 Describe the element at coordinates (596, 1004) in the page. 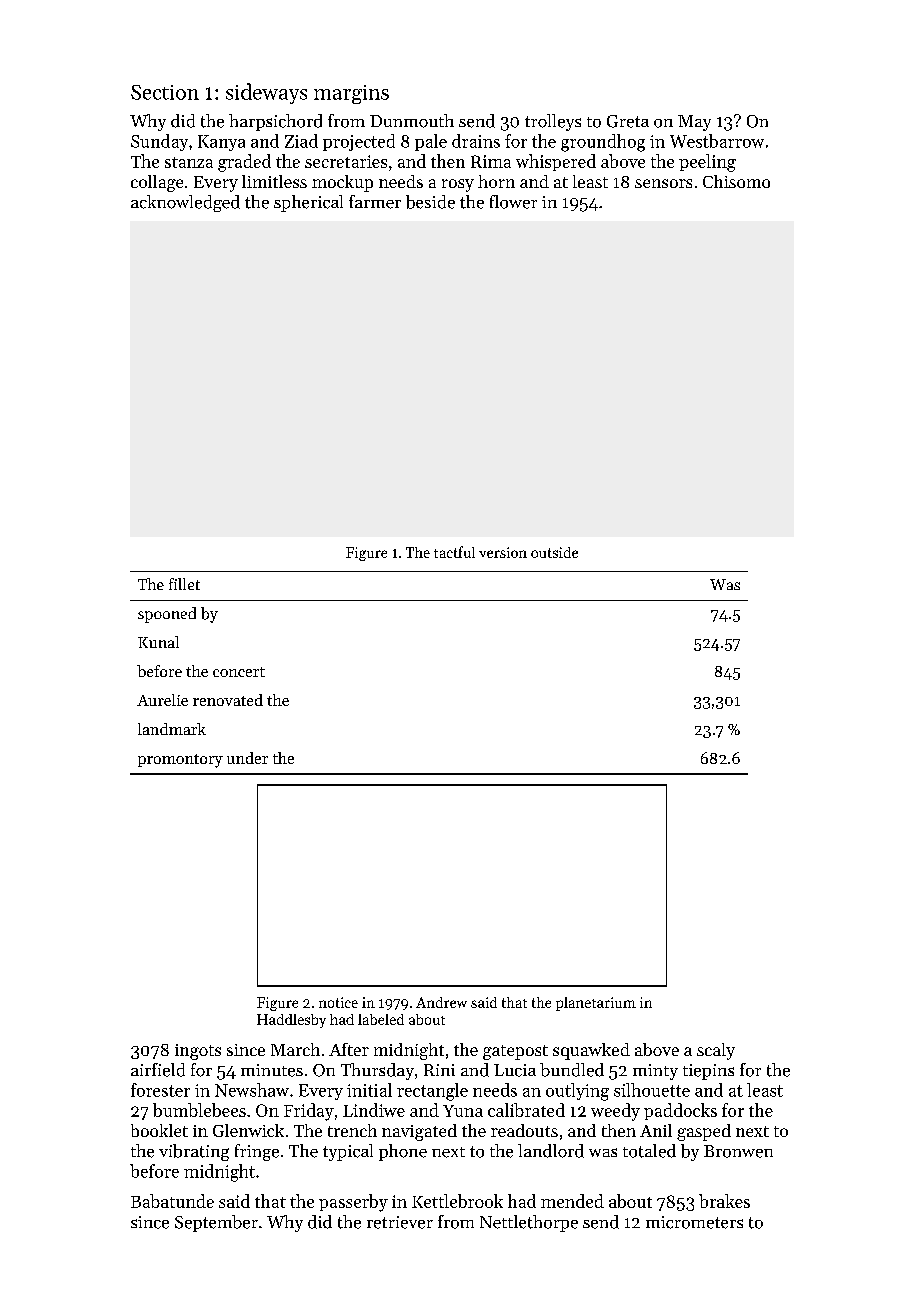

I see `planetarium` at that location.
